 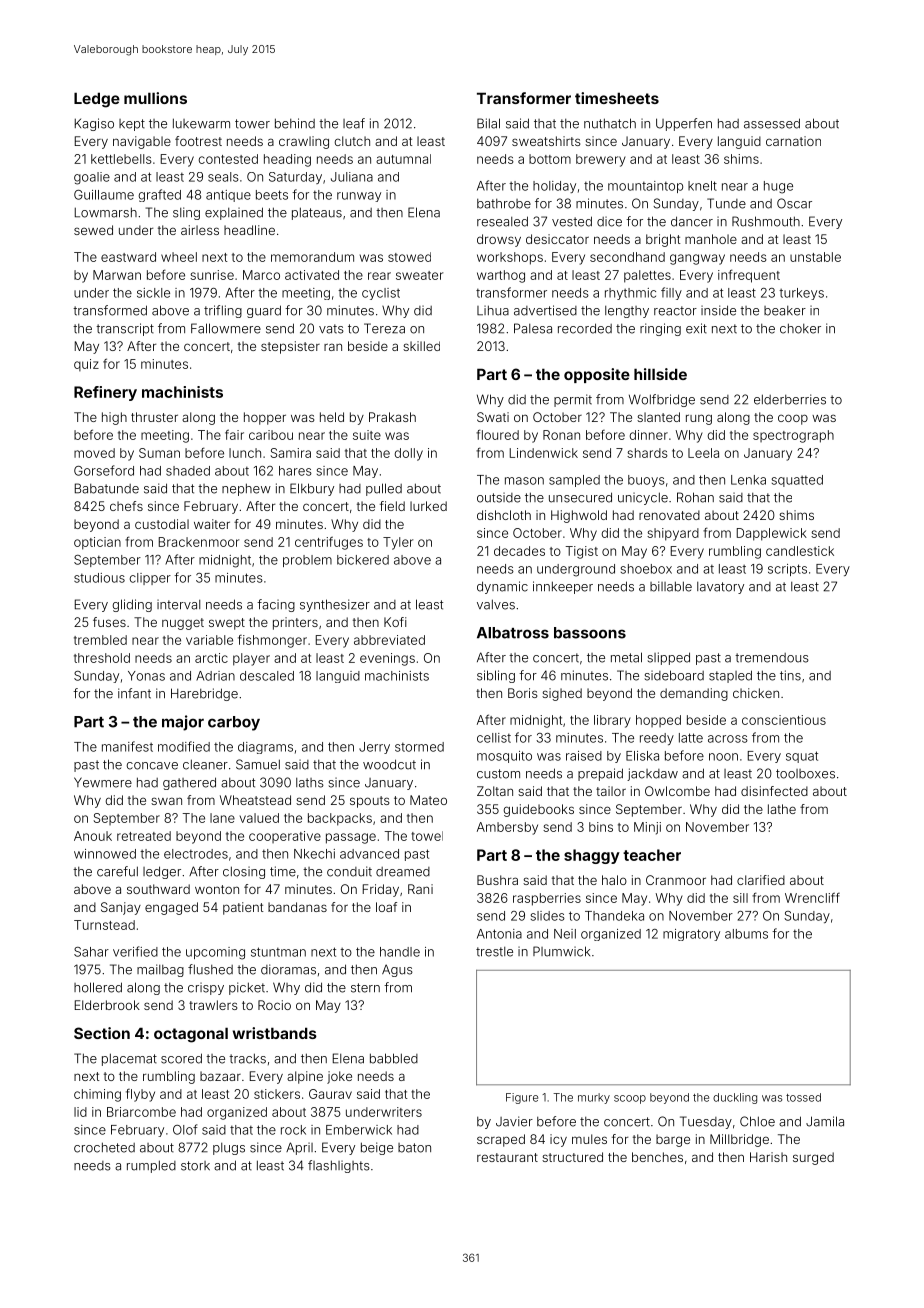 I want to click on Wheatstead, so click(x=255, y=800).
